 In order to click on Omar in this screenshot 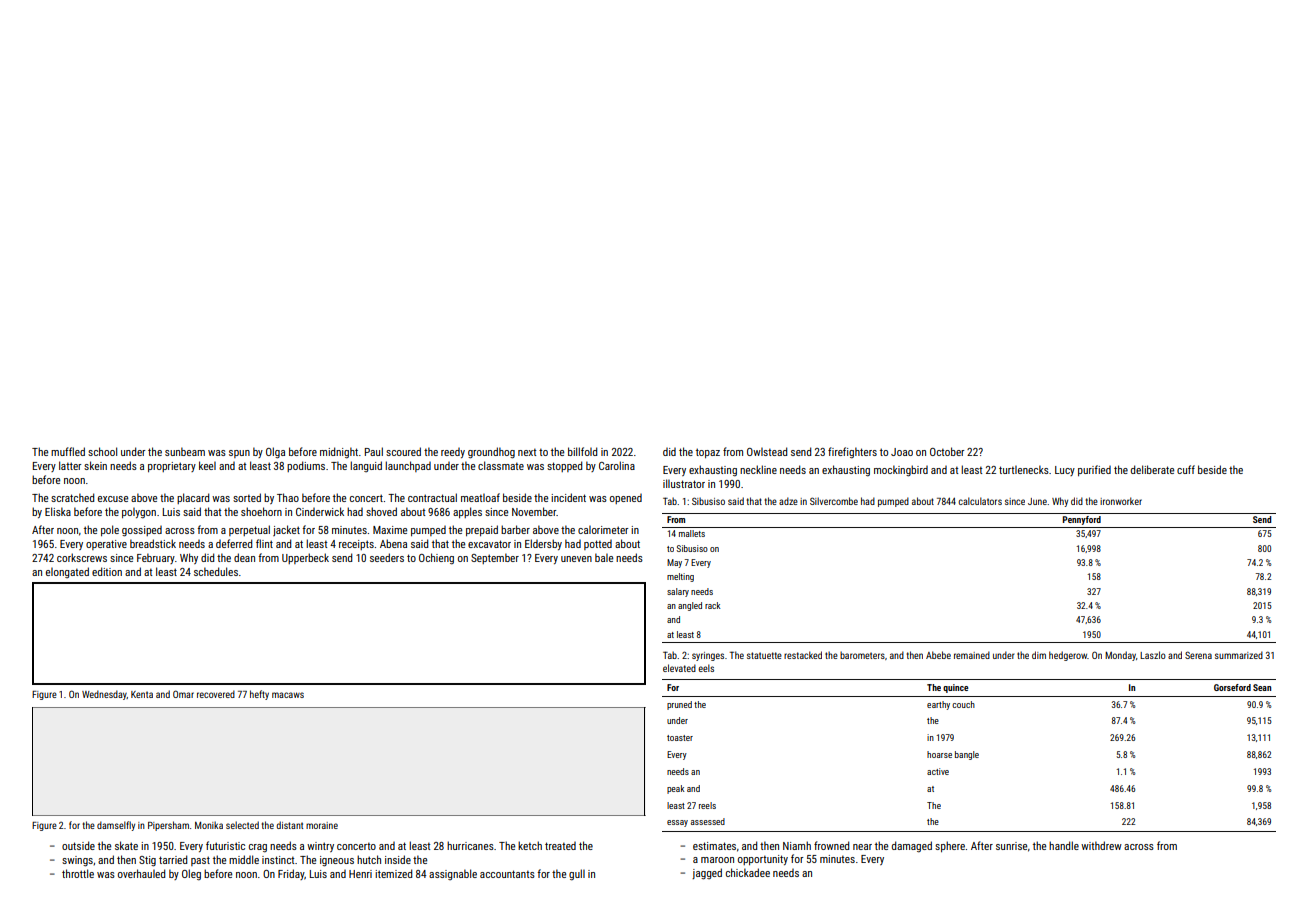, I will do `click(183, 694)`.
